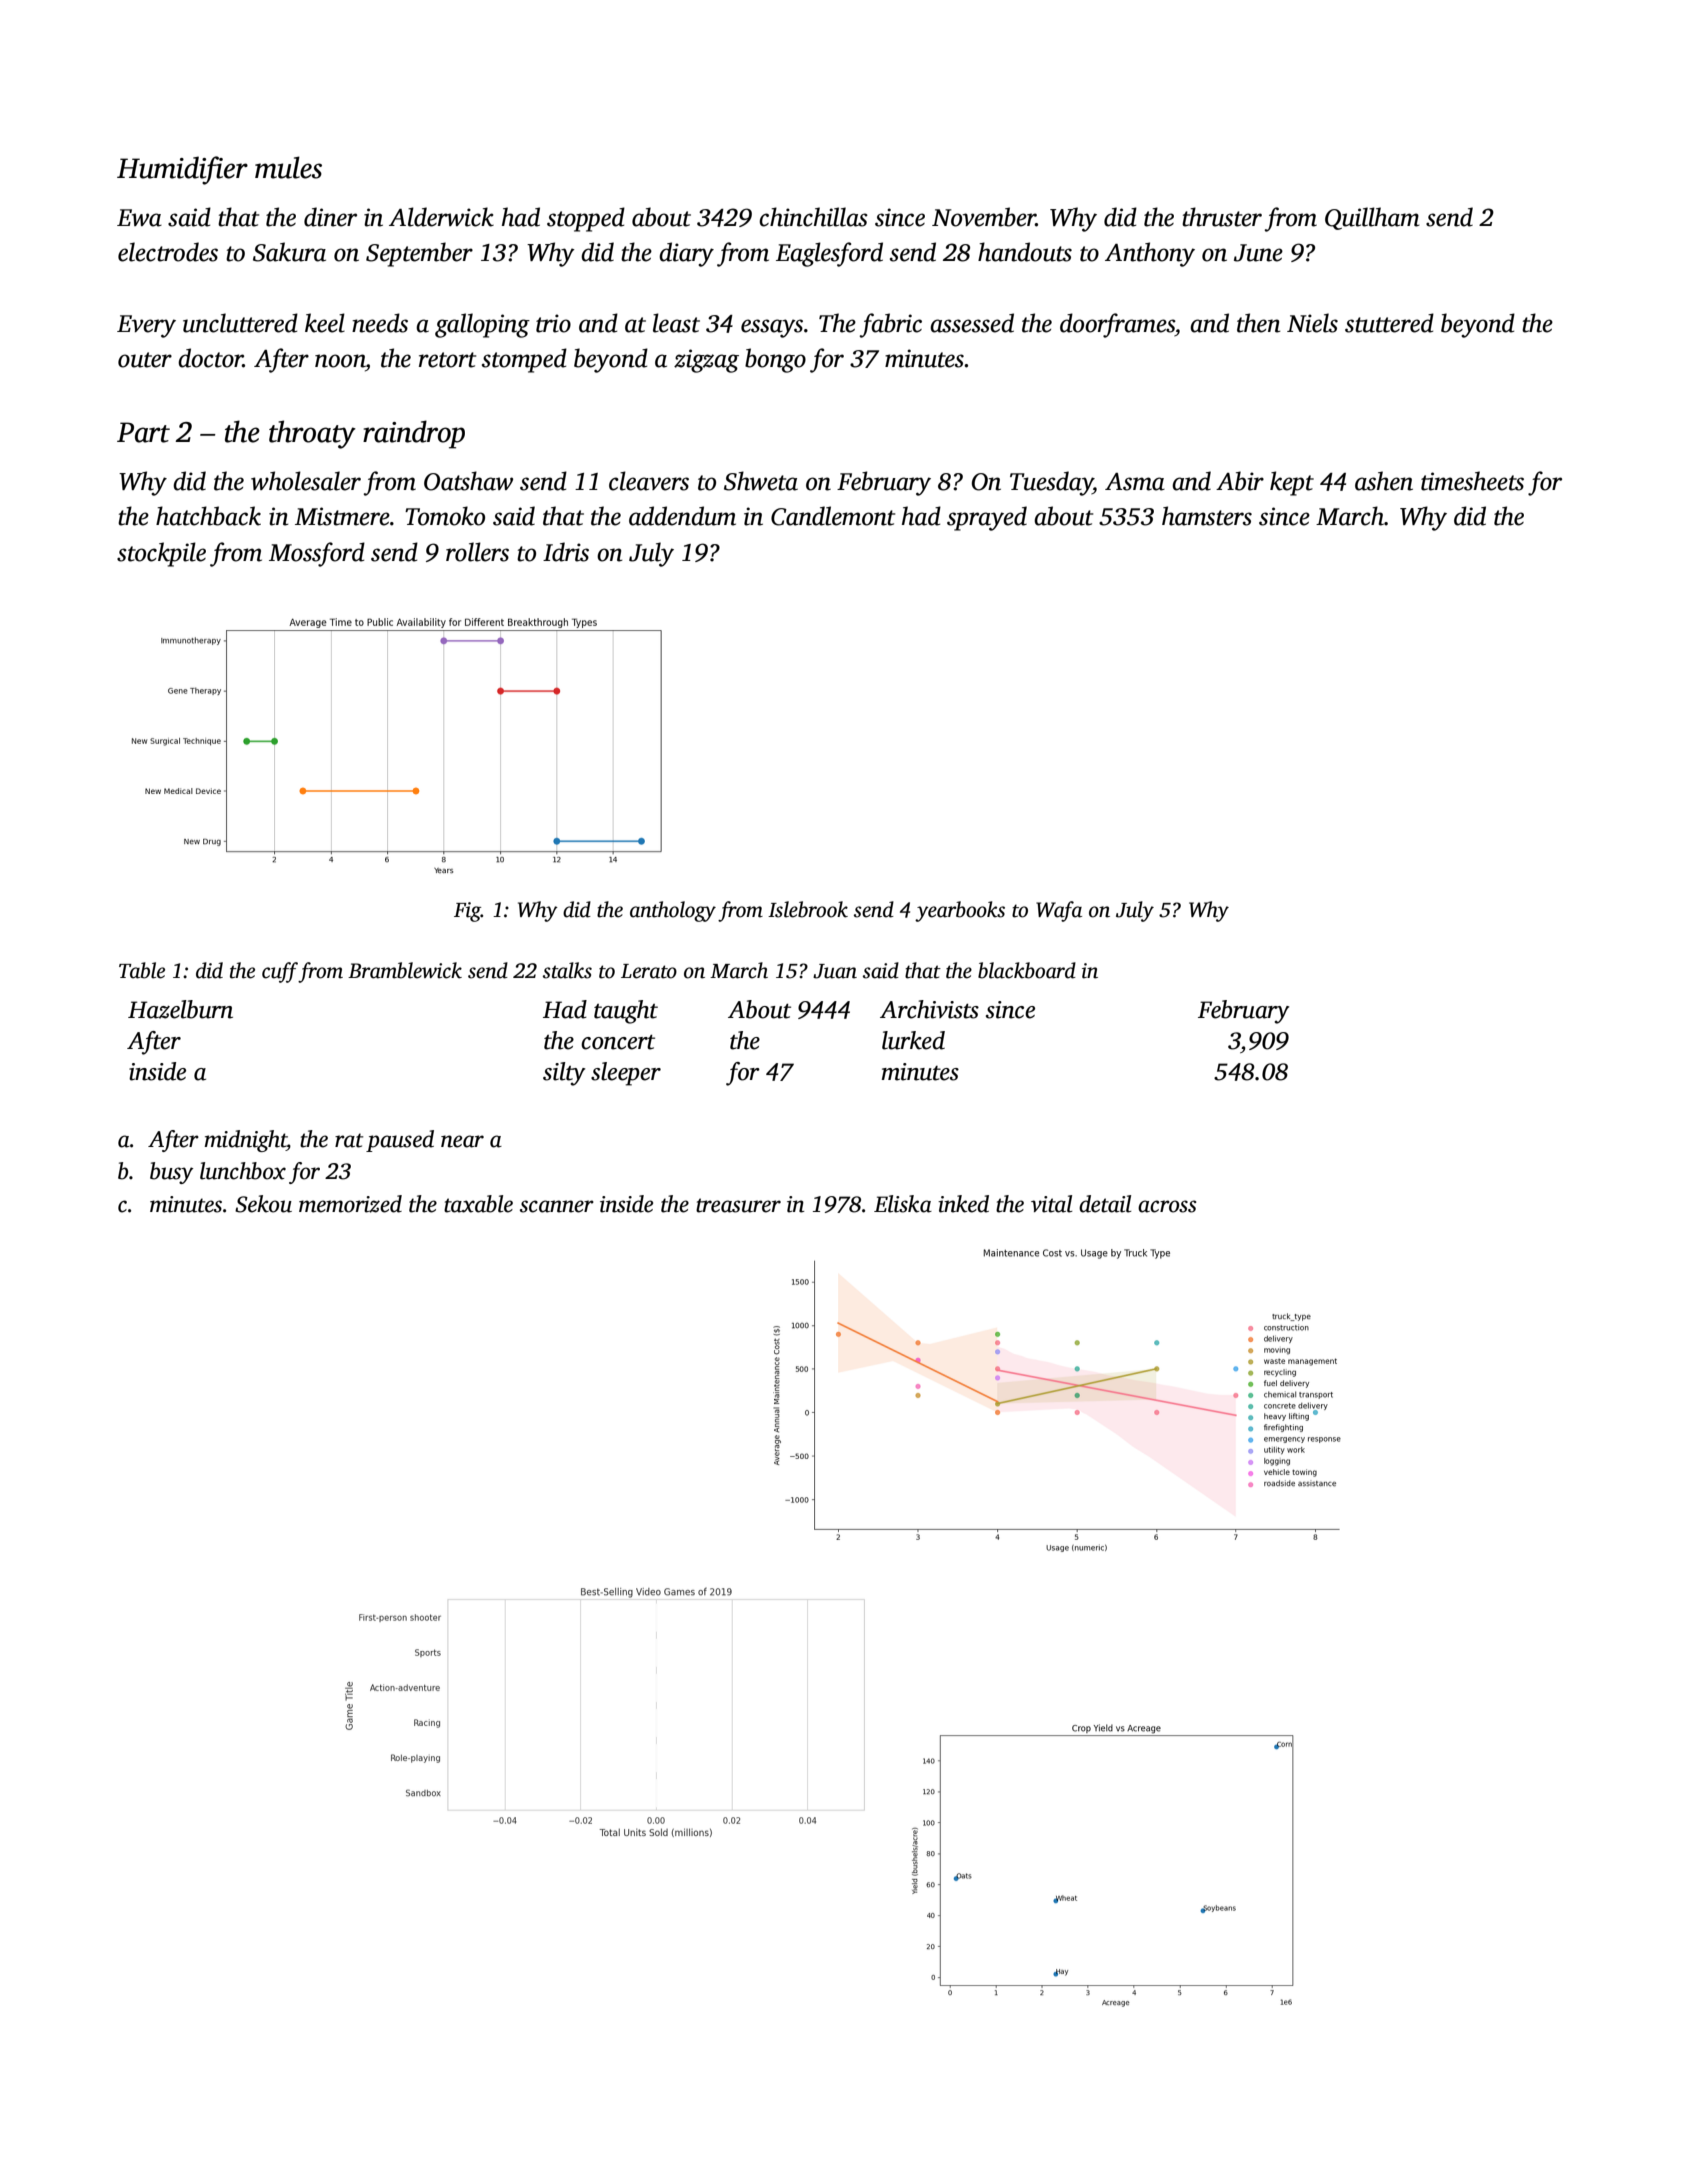 This screenshot has width=1683, height=2178. What do you see at coordinates (813, 217) in the screenshot?
I see `chinchillas` at bounding box center [813, 217].
